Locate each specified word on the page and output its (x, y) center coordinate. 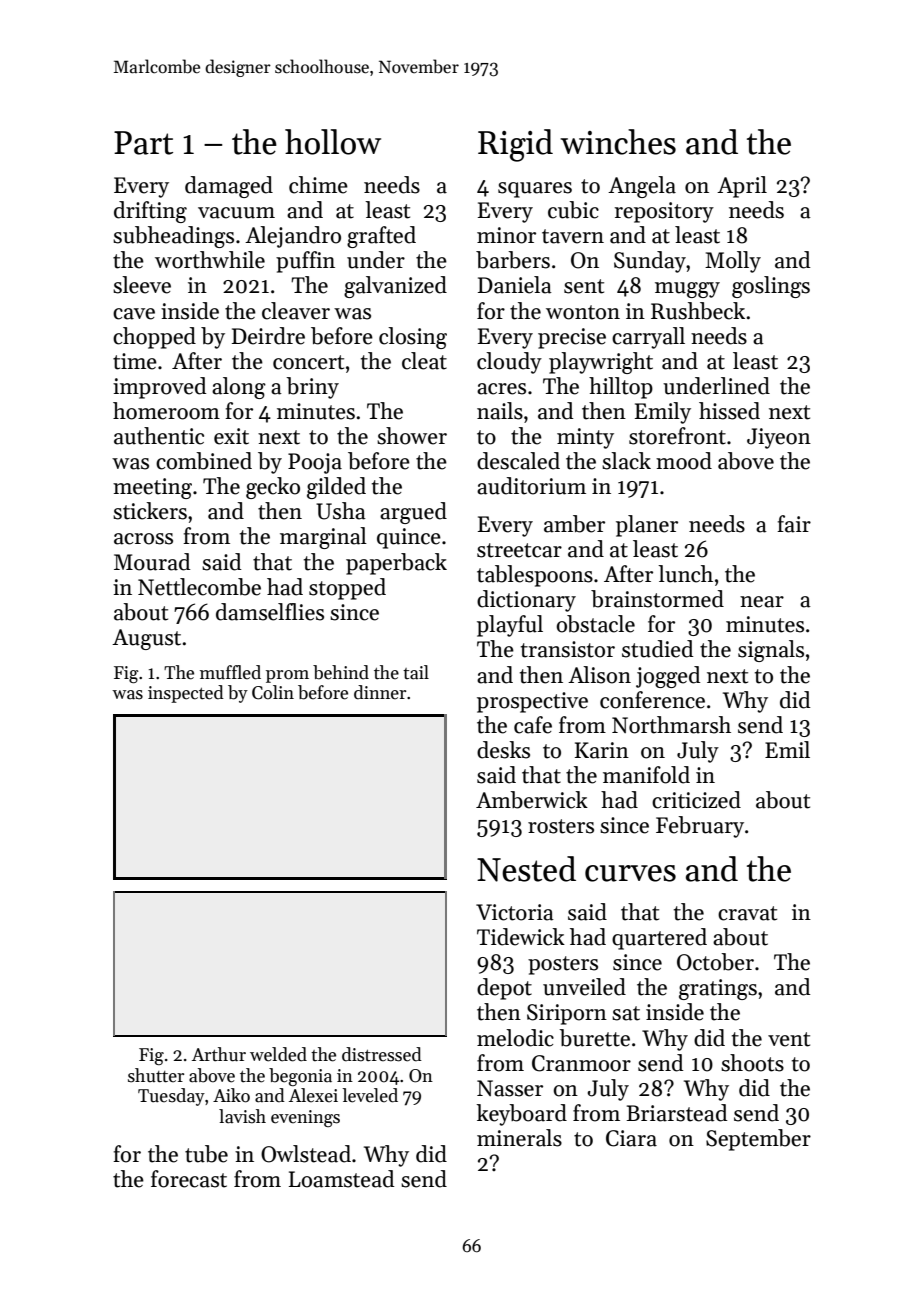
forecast (189, 1179)
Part (143, 143)
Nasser (510, 1088)
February (700, 827)
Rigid (515, 145)
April (742, 187)
